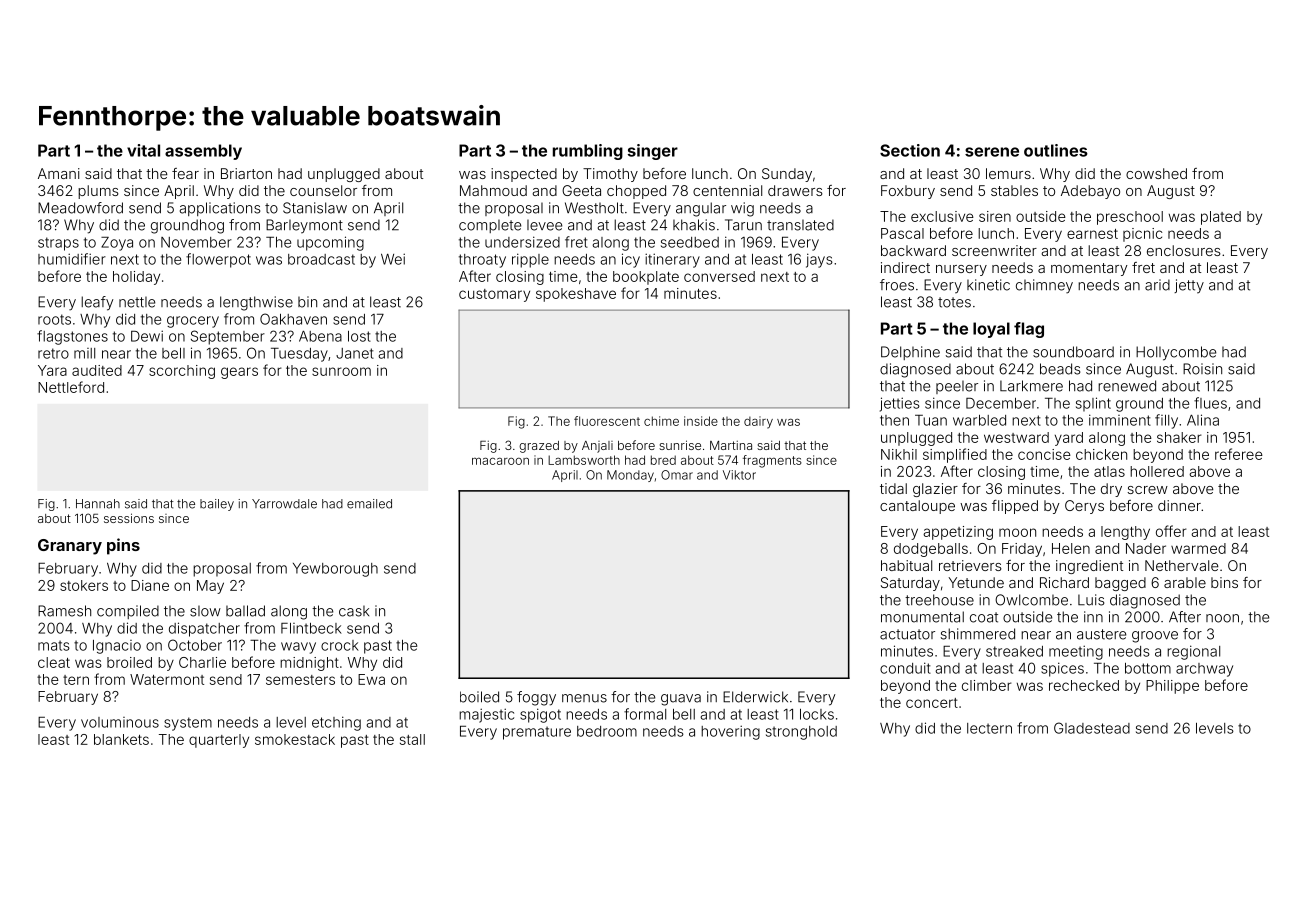 This image has height=924, width=1308. What do you see at coordinates (758, 422) in the image?
I see `dairy` at bounding box center [758, 422].
